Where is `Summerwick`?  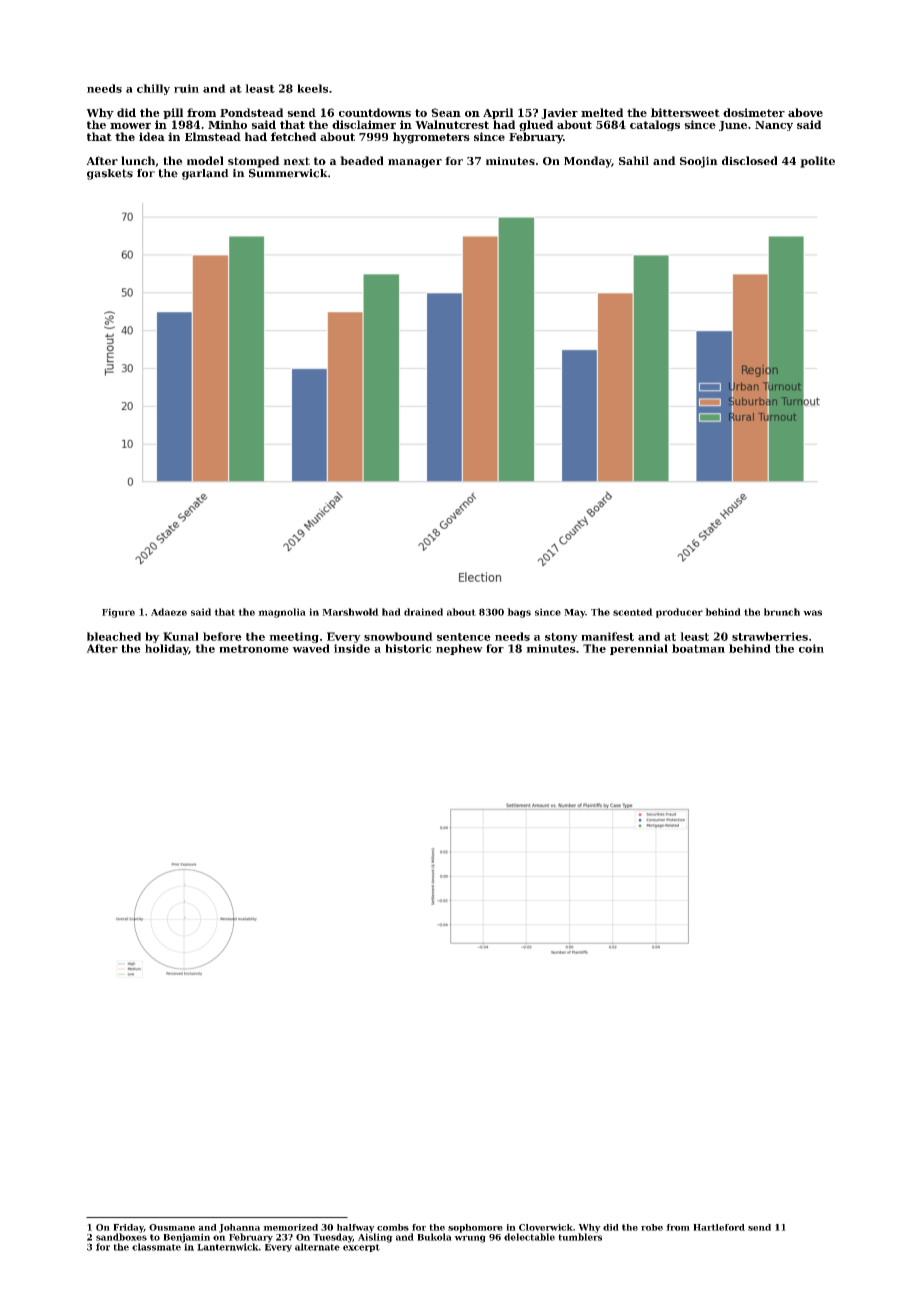 Summerwick is located at coordinates (288, 173).
